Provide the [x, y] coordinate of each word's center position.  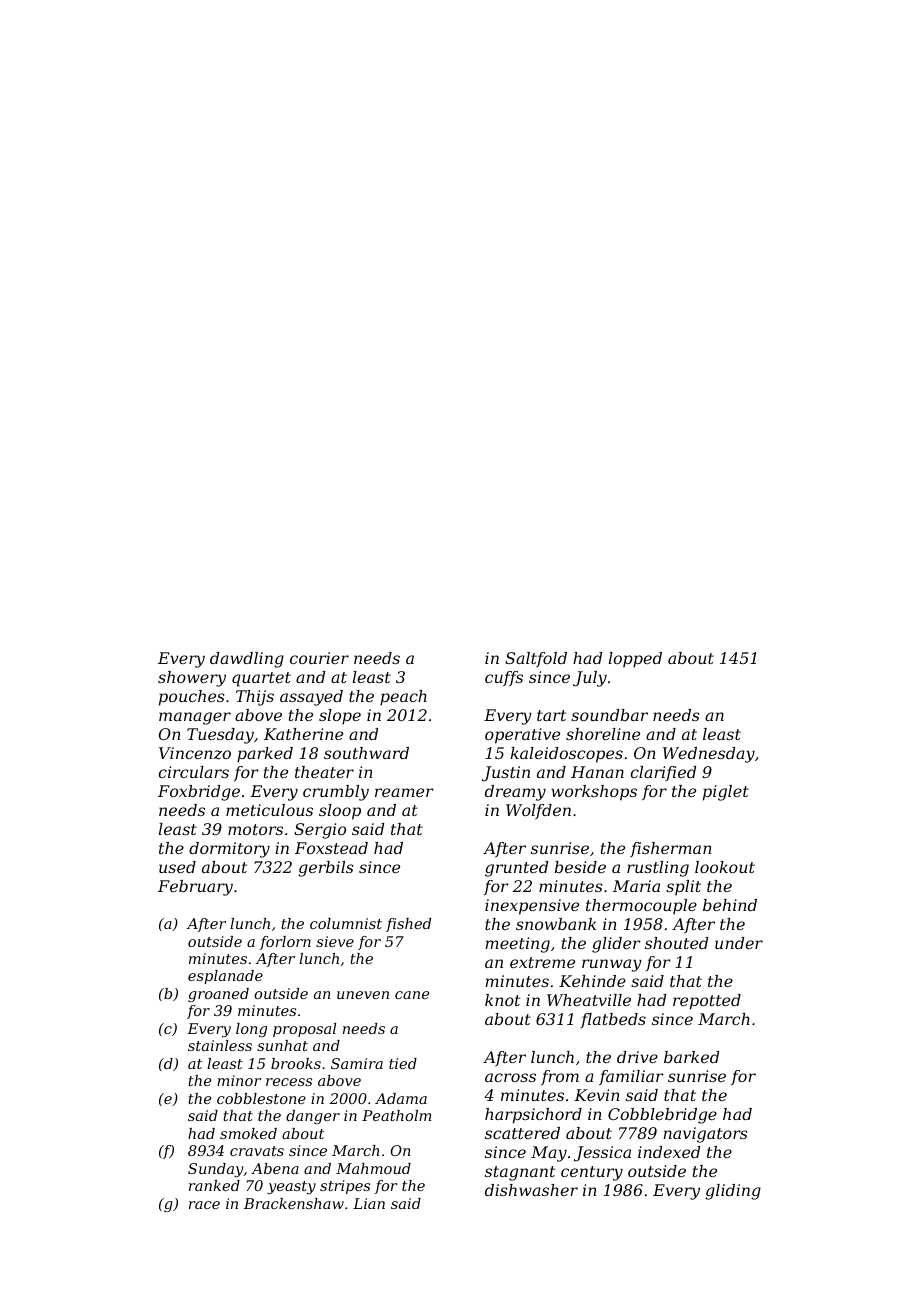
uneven [363, 995]
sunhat [282, 1045]
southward [366, 753]
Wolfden [538, 812]
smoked [248, 1133]
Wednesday [709, 755]
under [739, 943]
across [510, 1077]
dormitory [229, 850]
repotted [707, 1002]
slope [340, 717]
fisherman [671, 850]
